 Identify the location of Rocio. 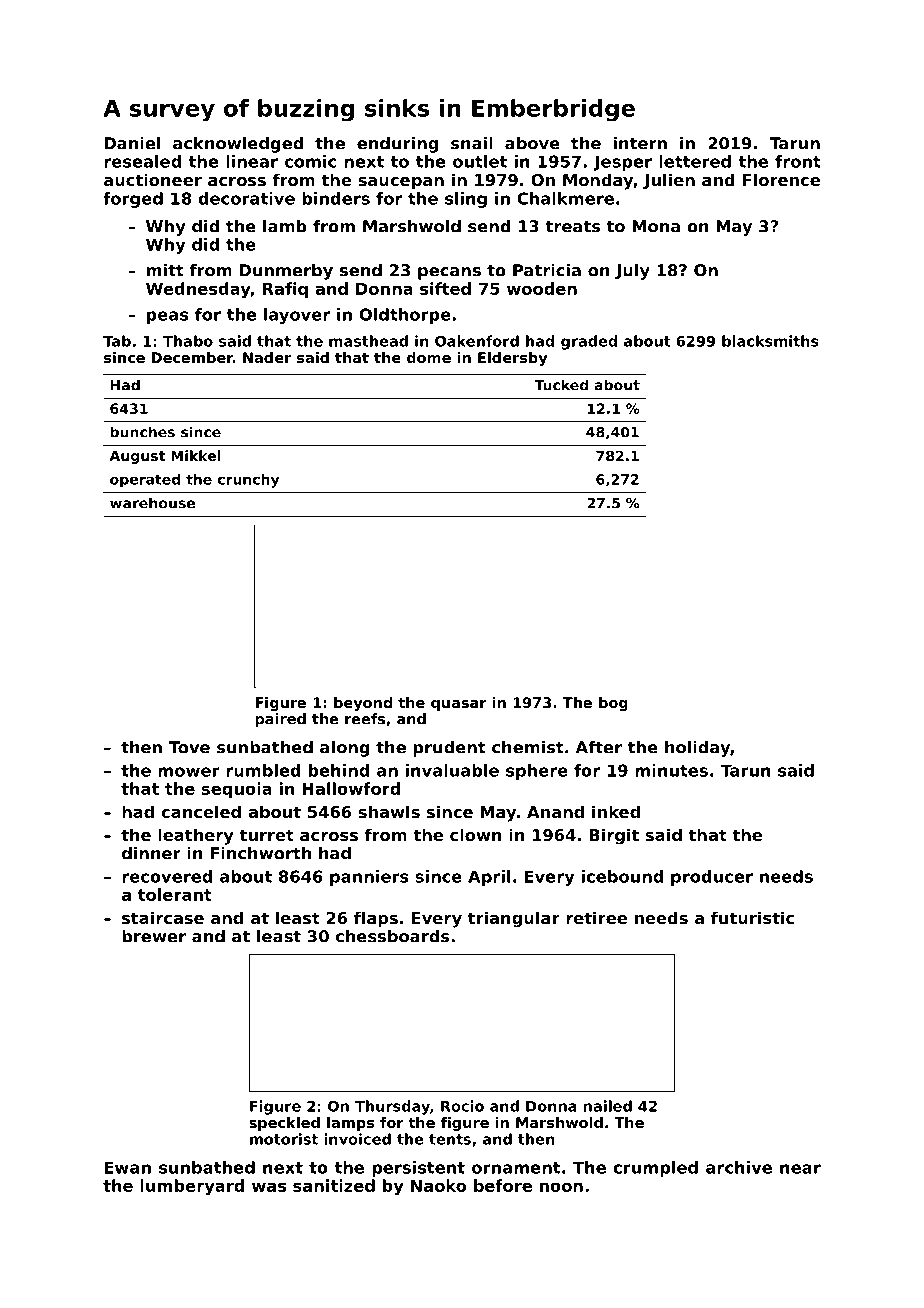
(462, 1106).
